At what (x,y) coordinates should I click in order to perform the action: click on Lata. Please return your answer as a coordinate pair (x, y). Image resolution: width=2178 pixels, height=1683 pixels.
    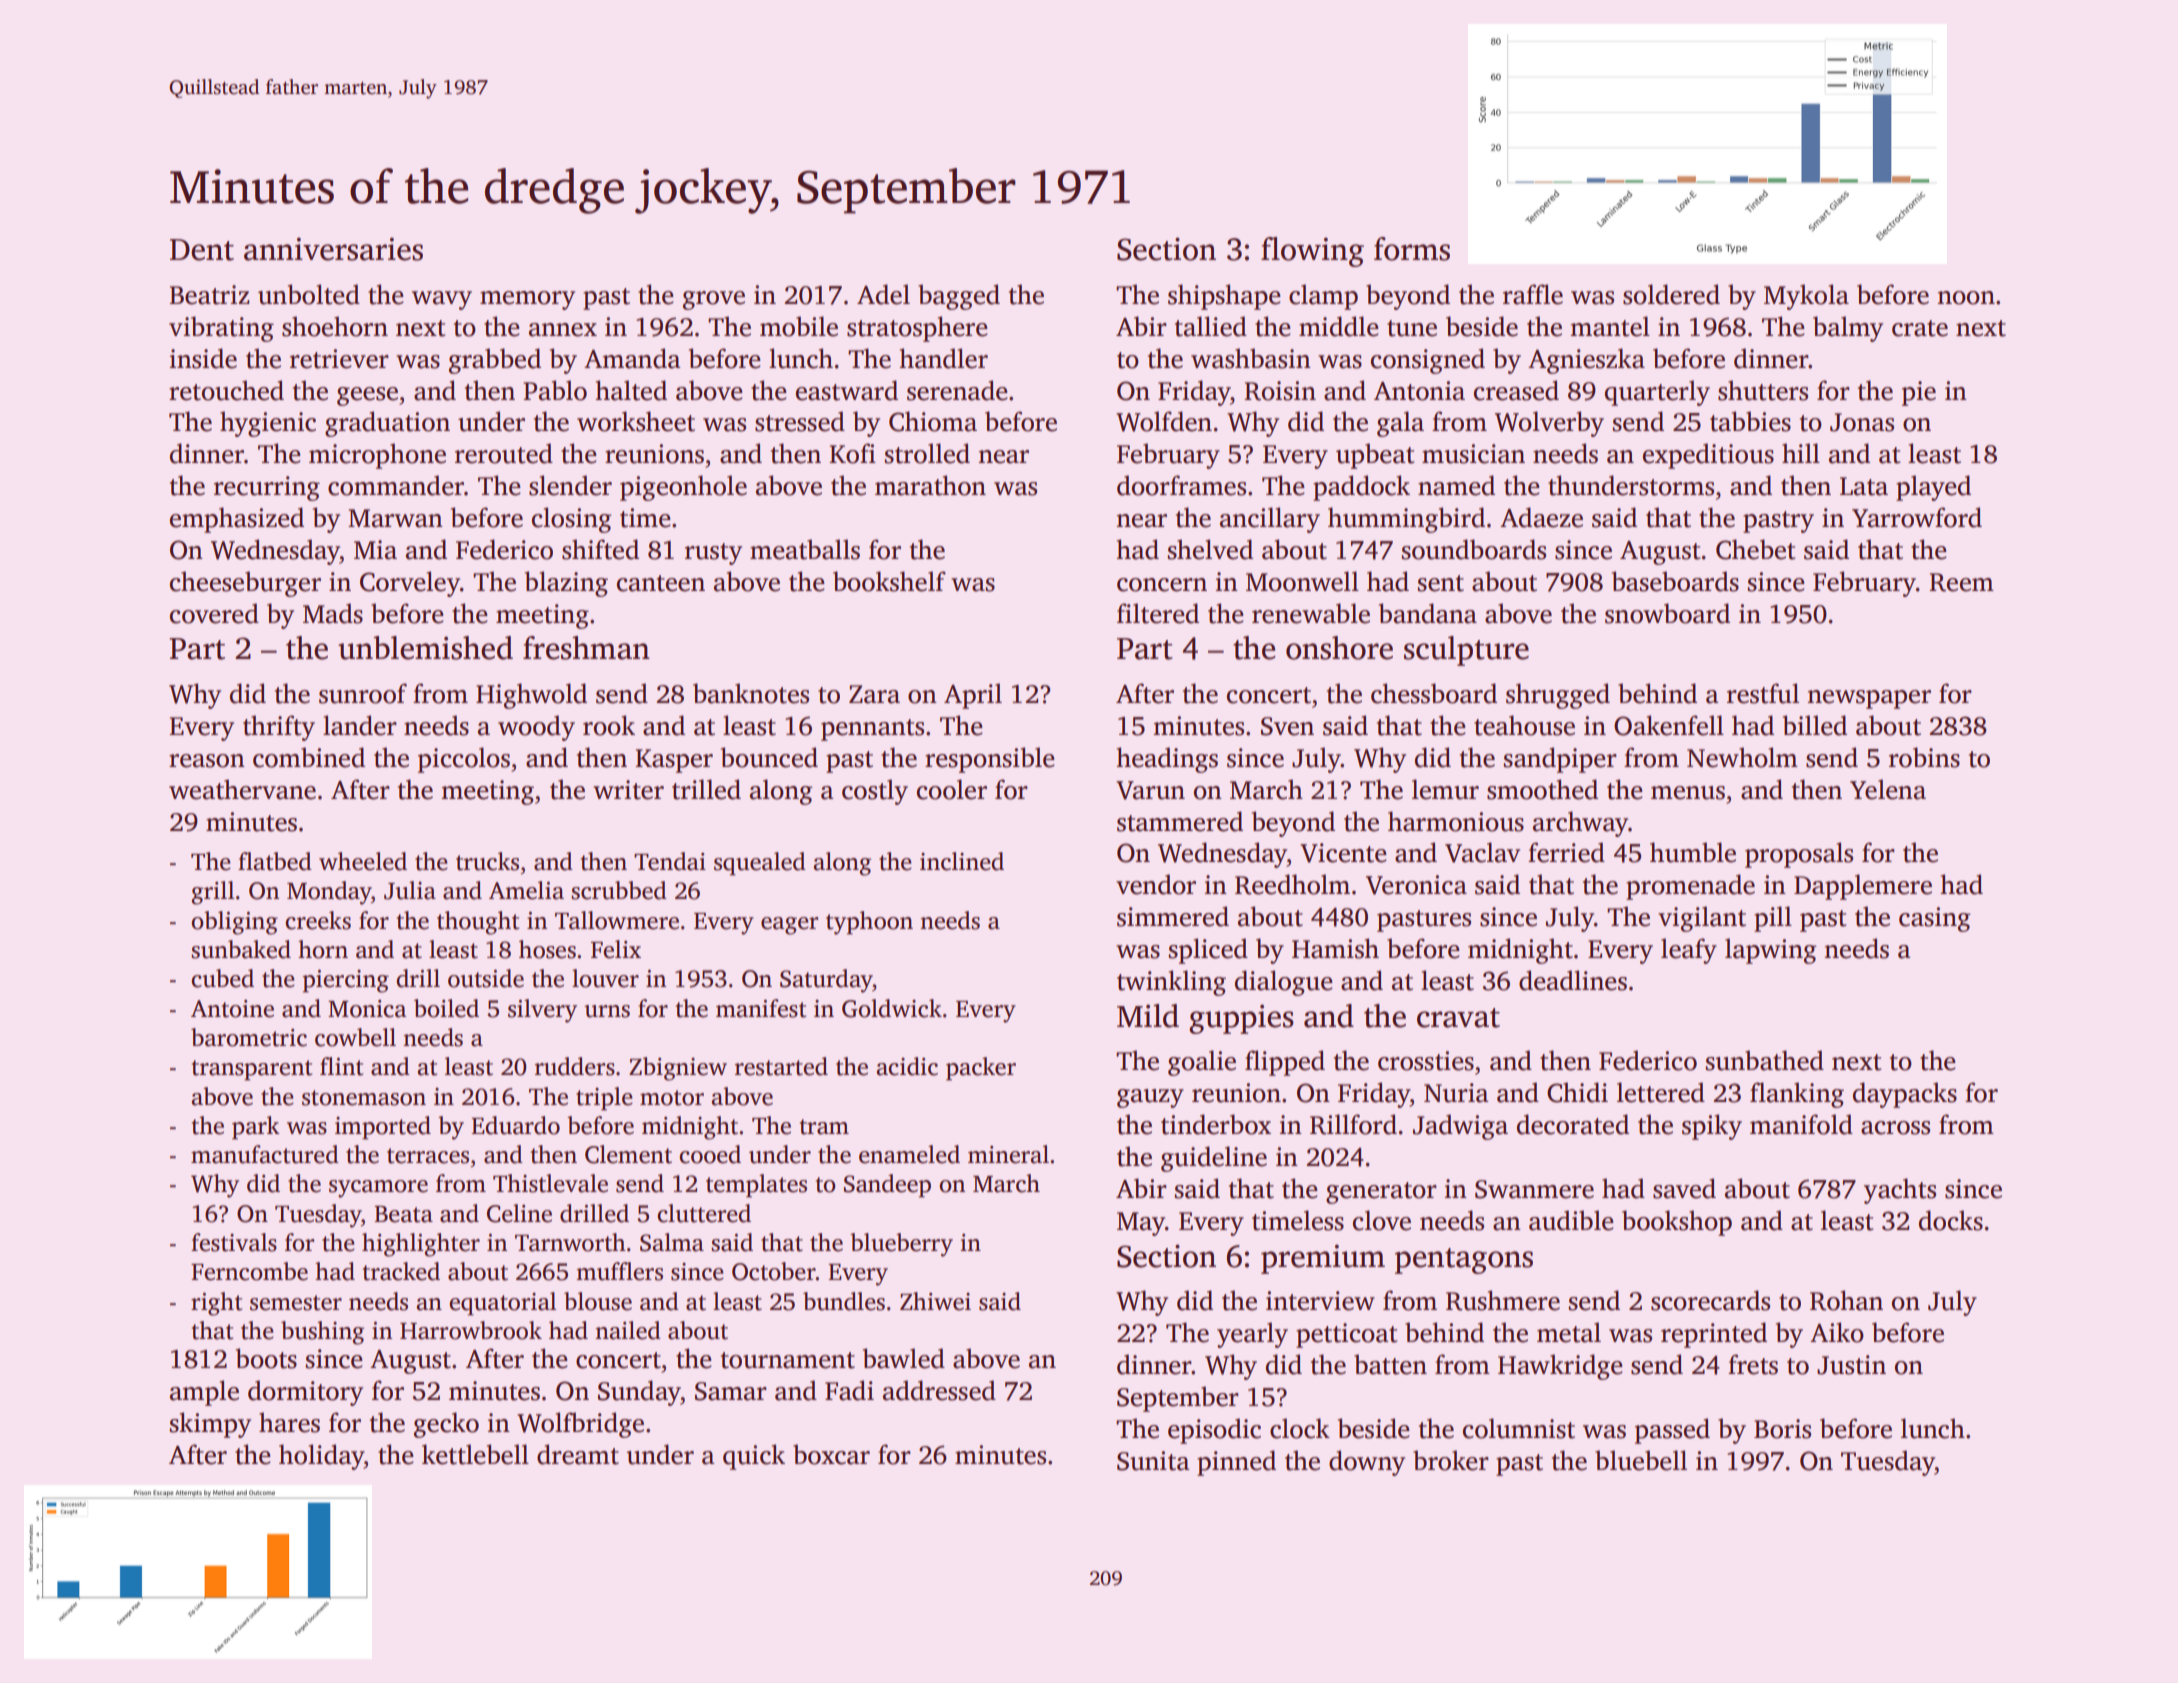
    Looking at the image, I should click on (1864, 486).
